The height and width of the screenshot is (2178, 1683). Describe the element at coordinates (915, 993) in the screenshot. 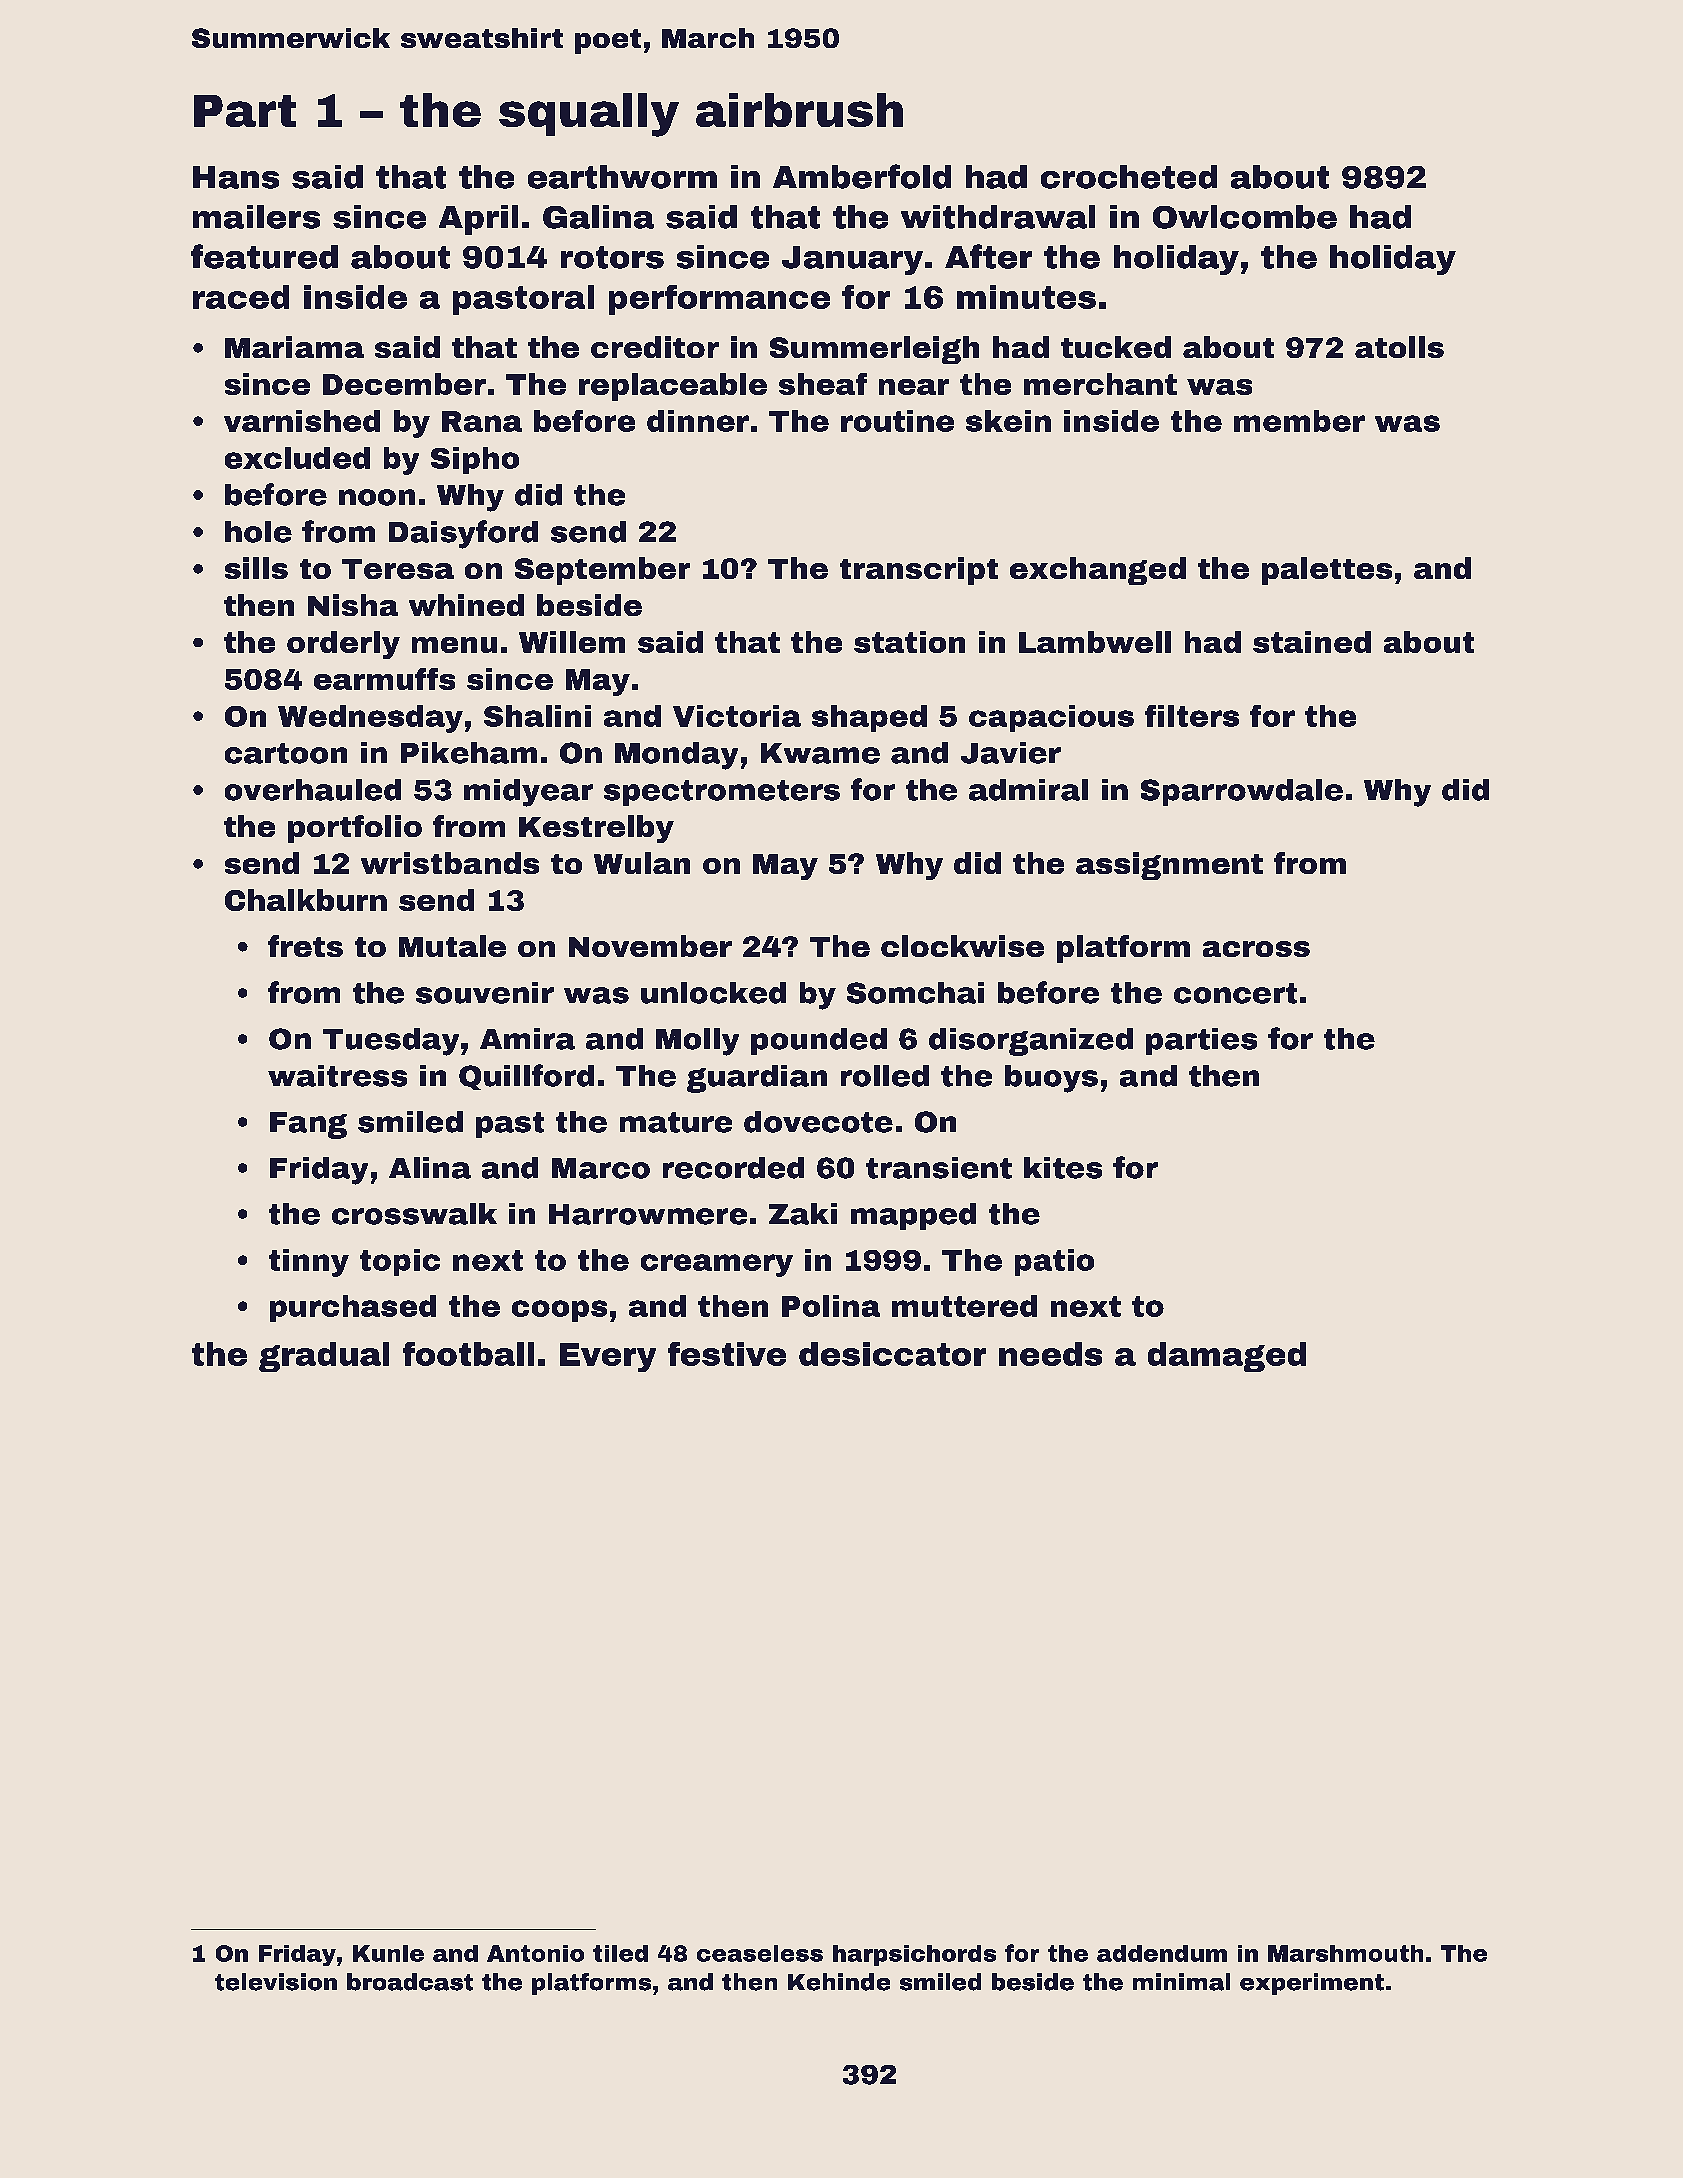

I see `Somchai` at that location.
